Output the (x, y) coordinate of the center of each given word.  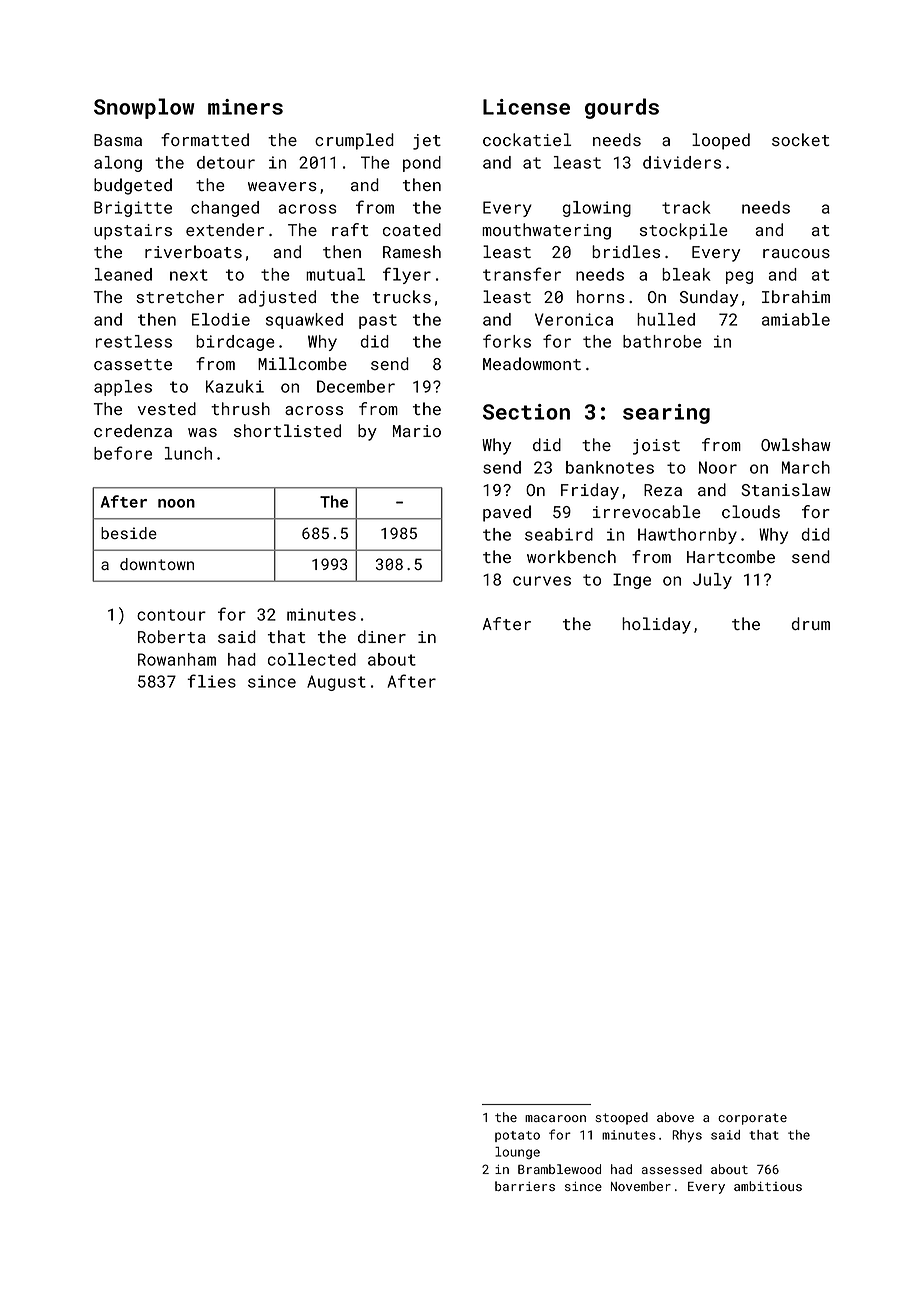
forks (507, 341)
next (189, 275)
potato (517, 1136)
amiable (796, 319)
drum (811, 623)
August (336, 683)
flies (211, 681)
